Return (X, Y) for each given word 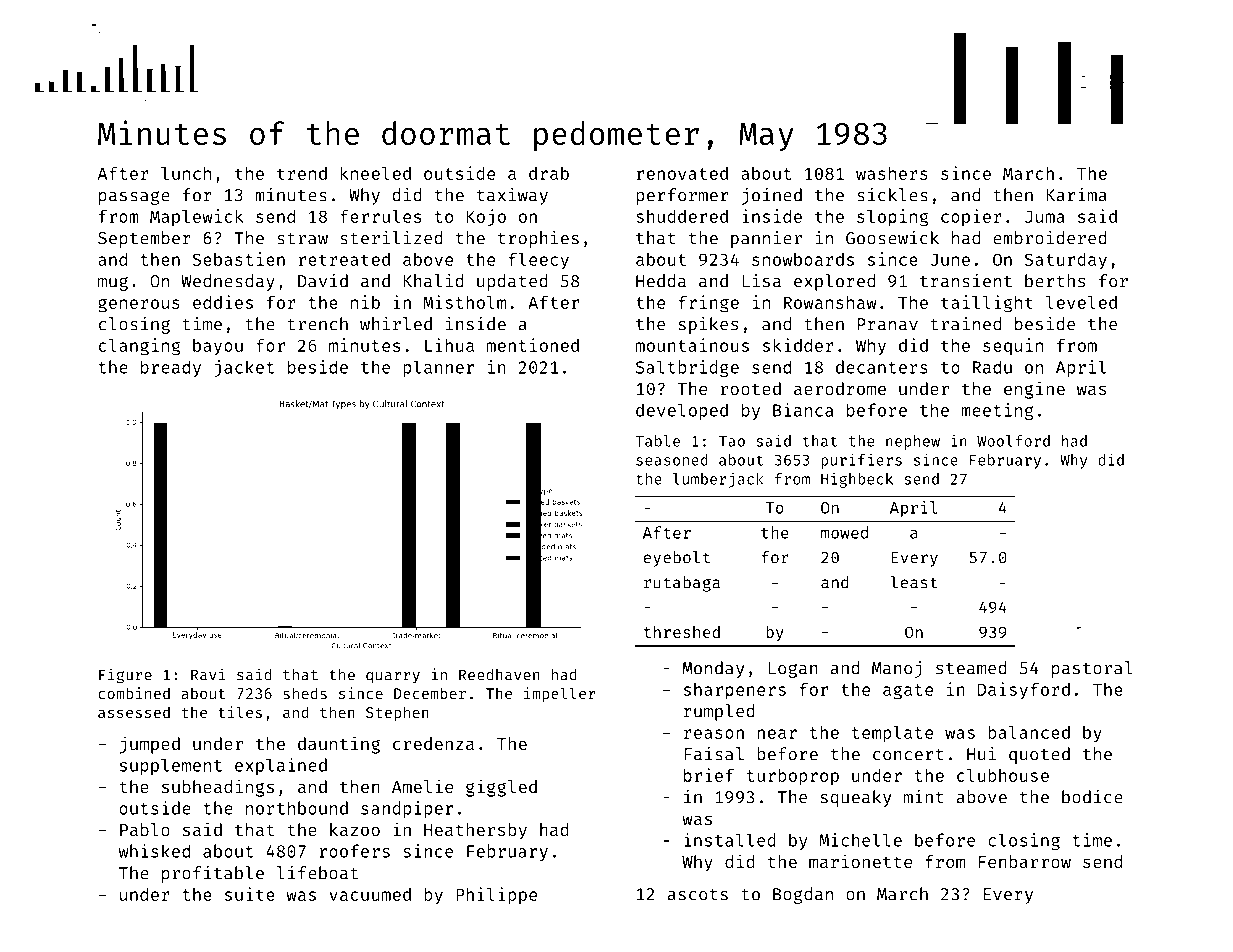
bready (171, 368)
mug (113, 284)
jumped (150, 745)
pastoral (1092, 669)
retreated (344, 259)
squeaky (855, 798)
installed (730, 840)
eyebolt (677, 559)
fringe (708, 304)
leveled (1081, 302)
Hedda (661, 281)
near (777, 734)
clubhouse (1003, 775)
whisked (154, 851)
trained (965, 324)
